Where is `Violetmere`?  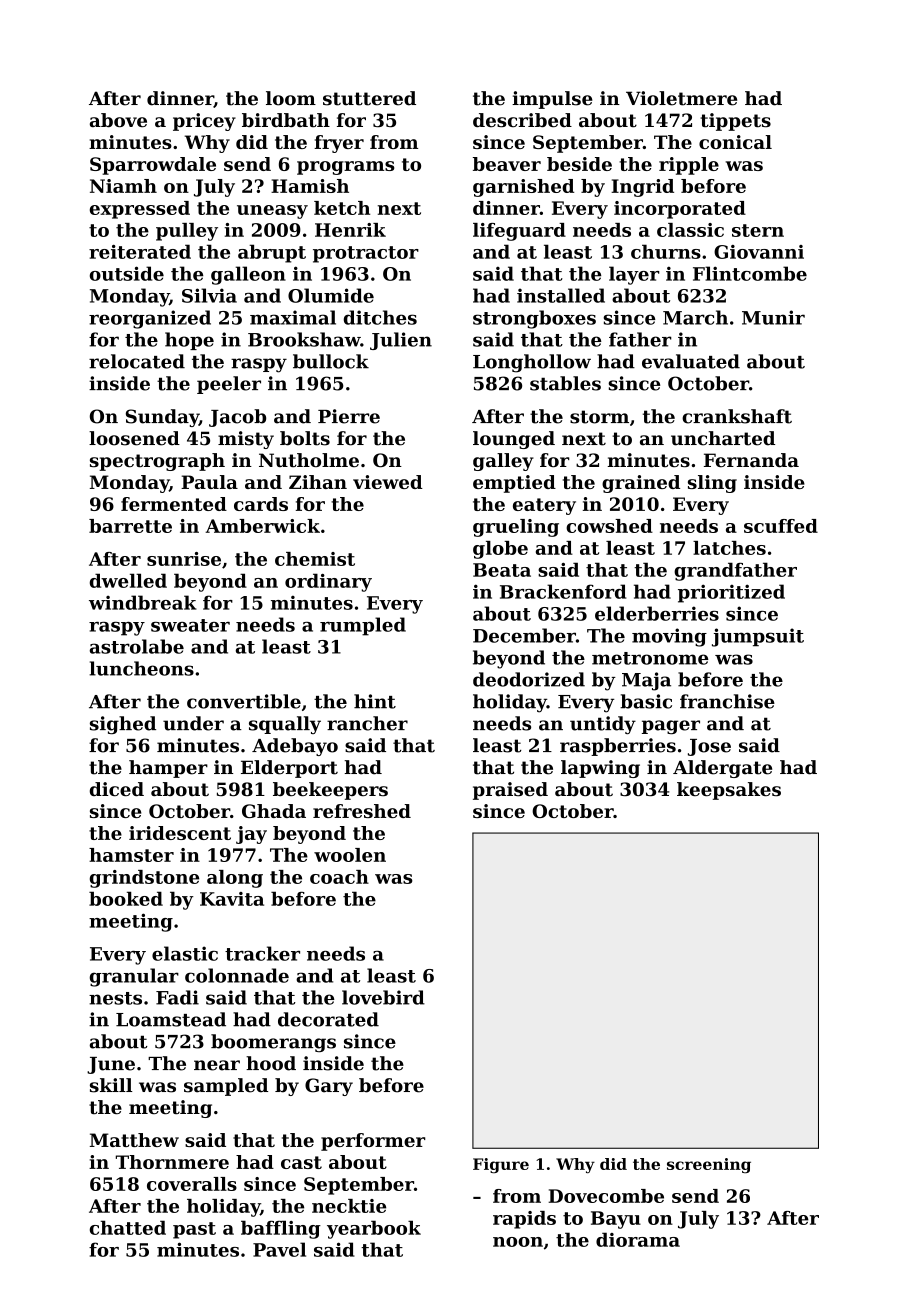
Violetmere is located at coordinates (681, 98).
